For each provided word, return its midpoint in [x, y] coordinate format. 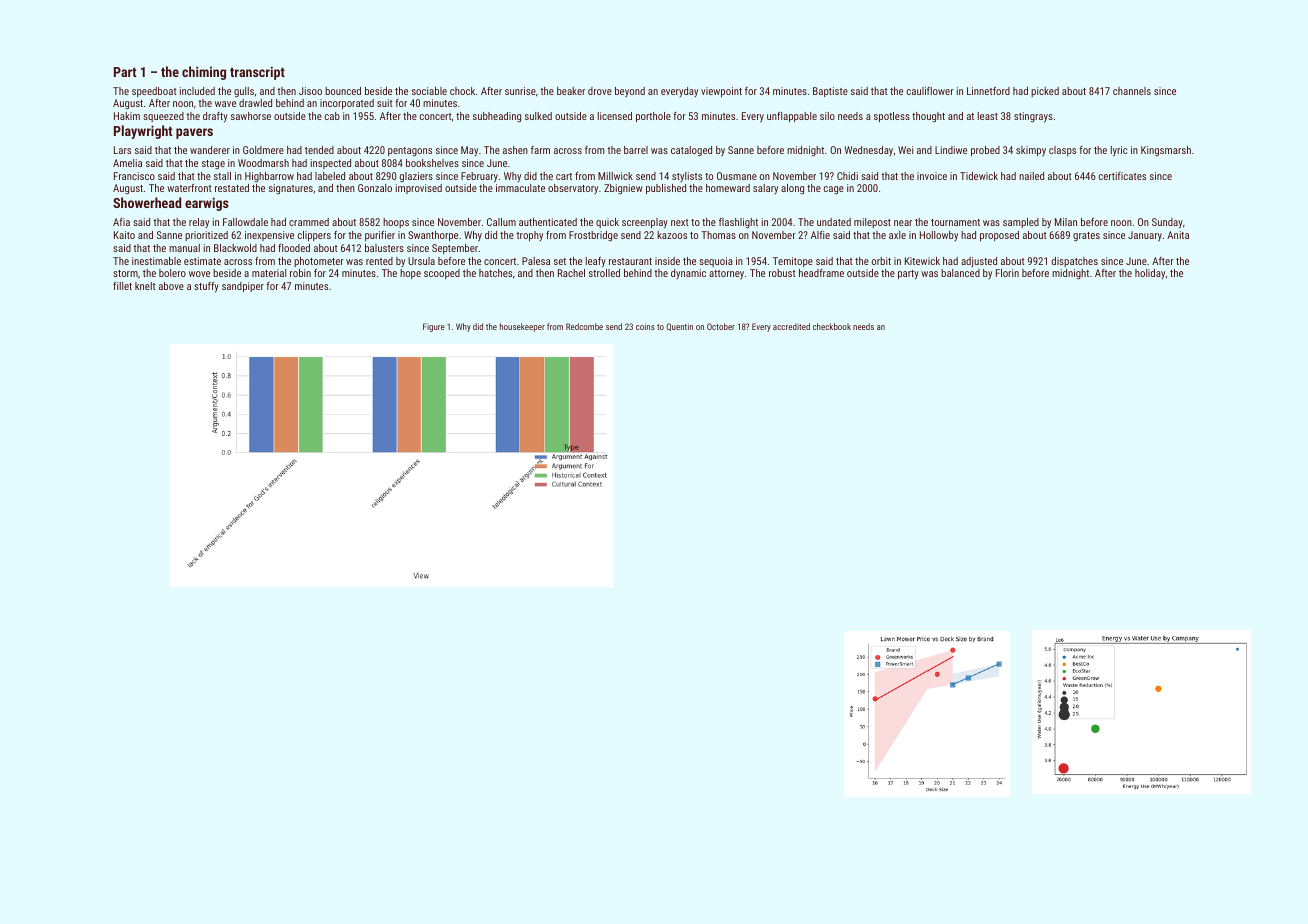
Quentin [680, 327]
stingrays [1033, 117]
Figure [434, 327]
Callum [501, 222]
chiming [204, 73]
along [792, 189]
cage [834, 190]
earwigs [207, 204]
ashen [515, 150]
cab [332, 116]
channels [1132, 91]
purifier [380, 236]
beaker [571, 91]
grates [1086, 236]
